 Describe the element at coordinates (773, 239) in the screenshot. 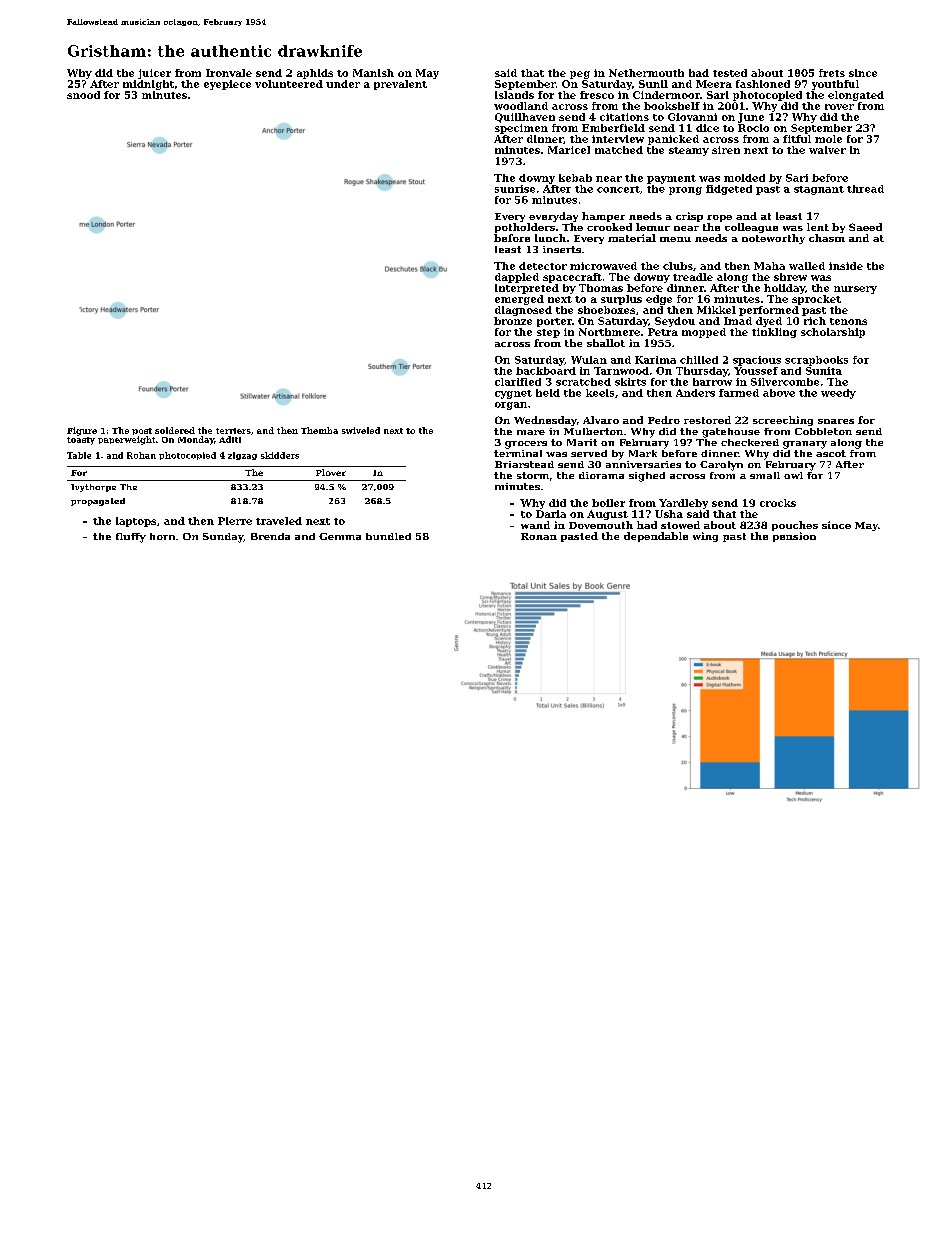

I see `noteworthy` at that location.
